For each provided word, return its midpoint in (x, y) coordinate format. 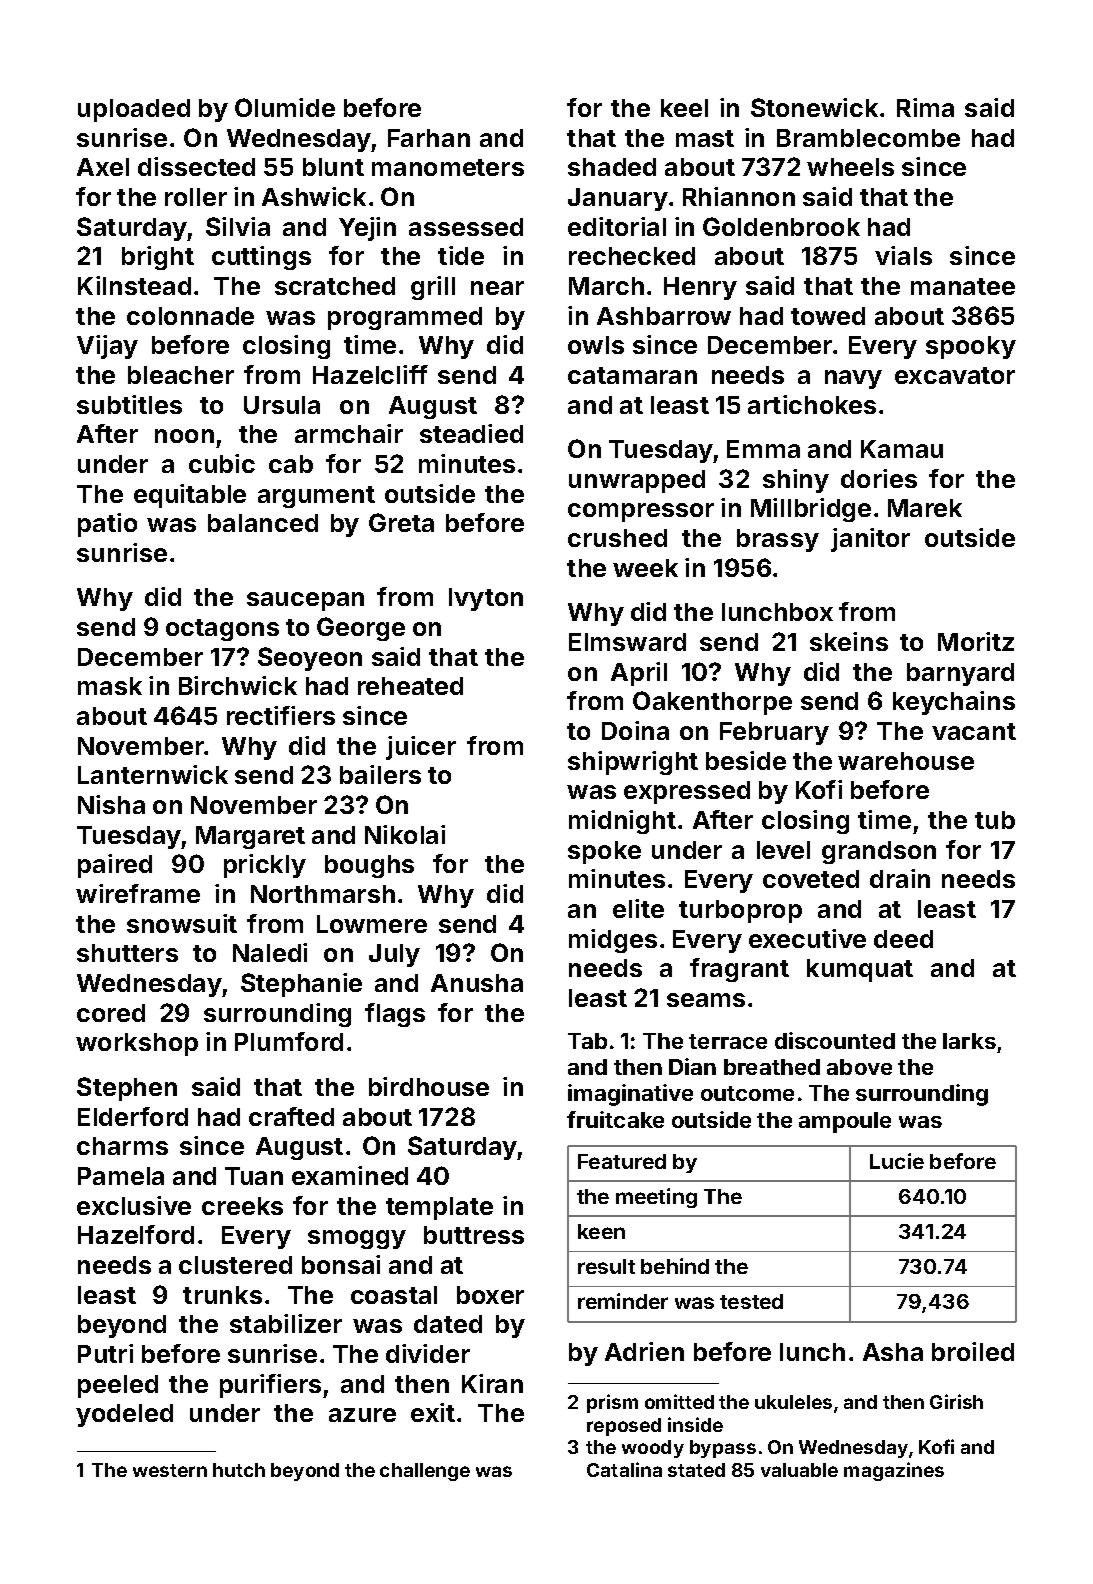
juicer (421, 748)
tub (995, 820)
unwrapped (637, 481)
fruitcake (615, 1119)
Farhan (429, 138)
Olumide (285, 107)
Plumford (289, 1041)
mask (110, 686)
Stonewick (814, 107)
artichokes (812, 404)
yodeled (124, 1415)
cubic (222, 463)
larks (969, 1041)
